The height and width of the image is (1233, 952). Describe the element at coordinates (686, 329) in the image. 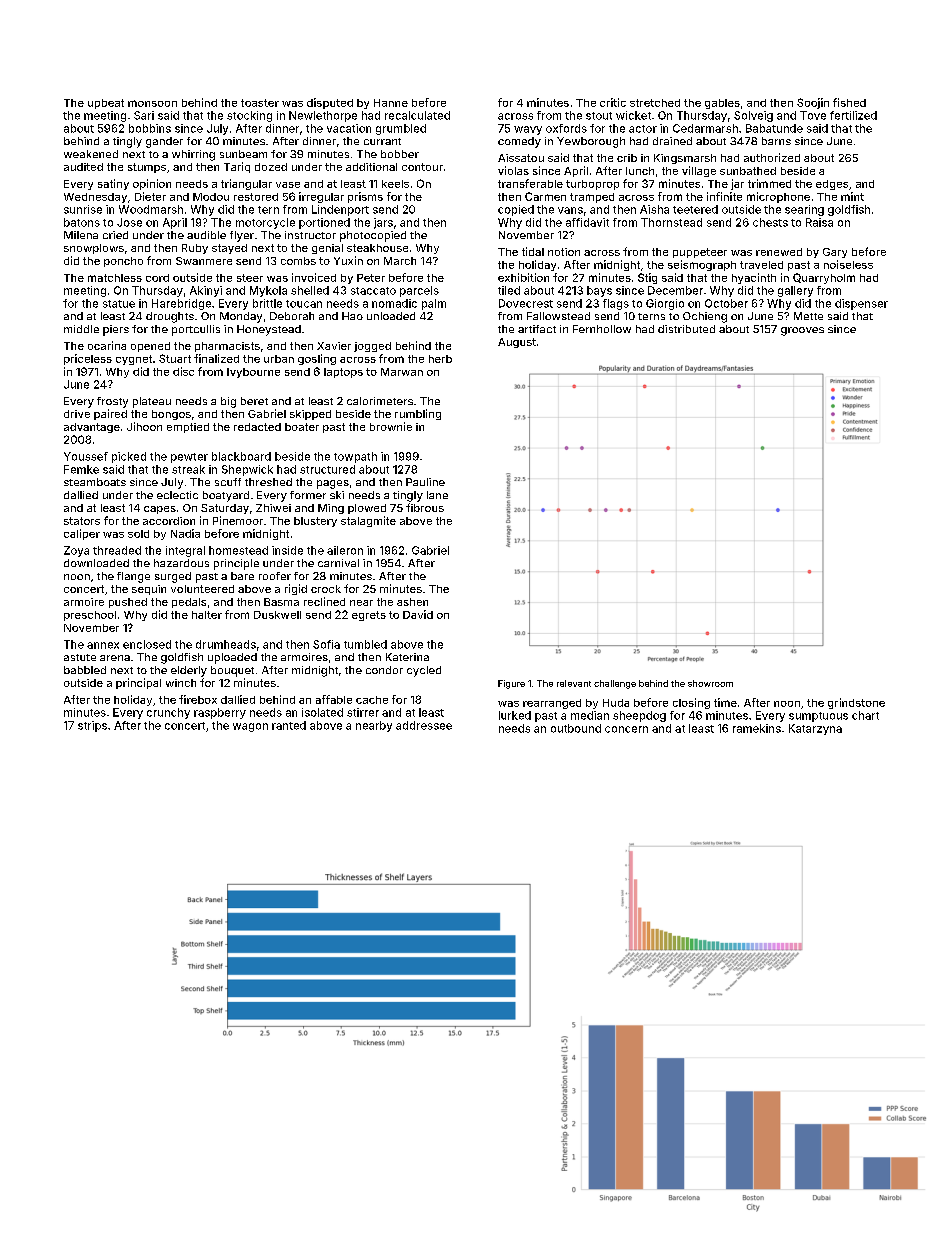

I see `distributed` at that location.
